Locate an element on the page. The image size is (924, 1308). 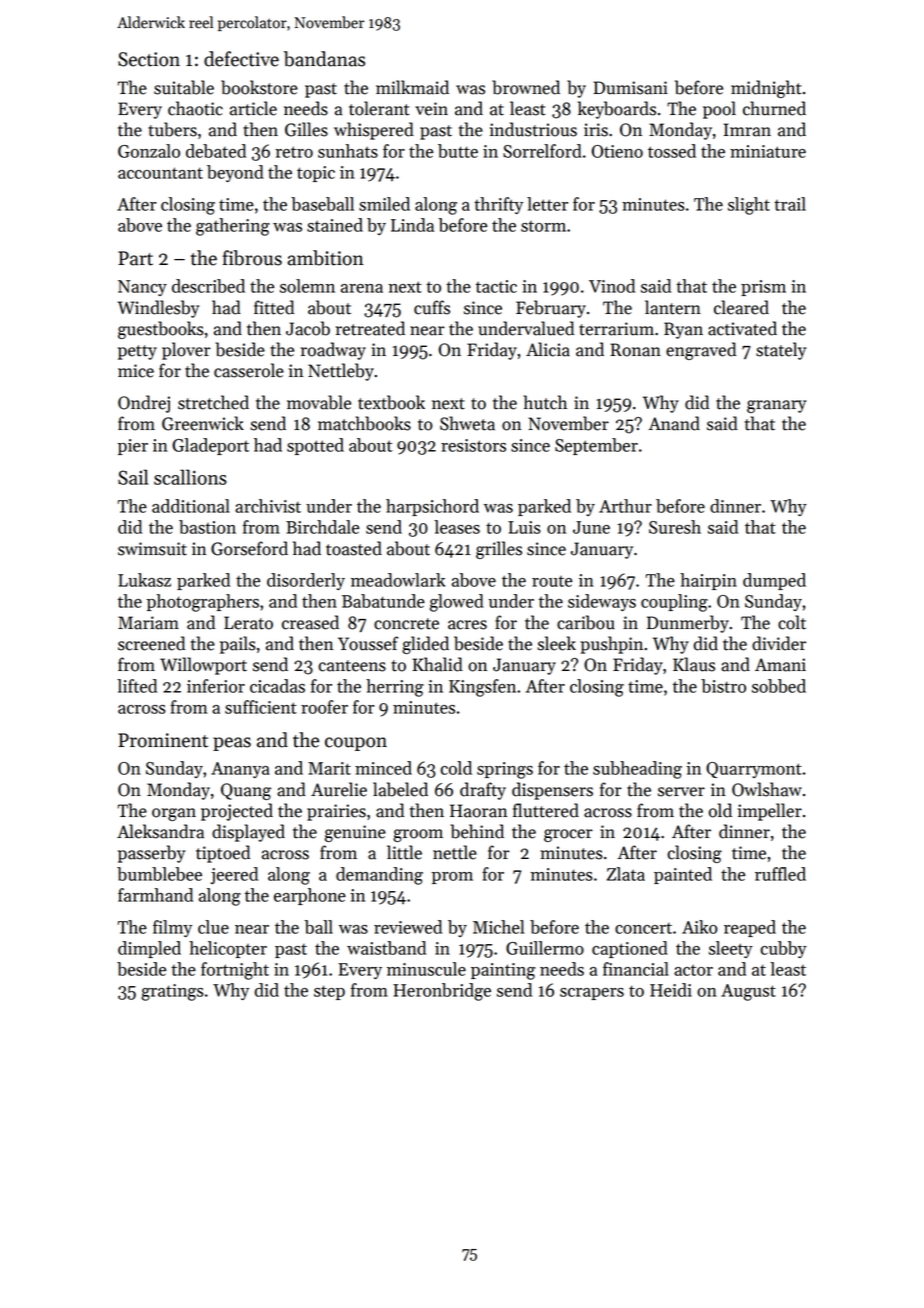
slight is located at coordinates (749, 206).
